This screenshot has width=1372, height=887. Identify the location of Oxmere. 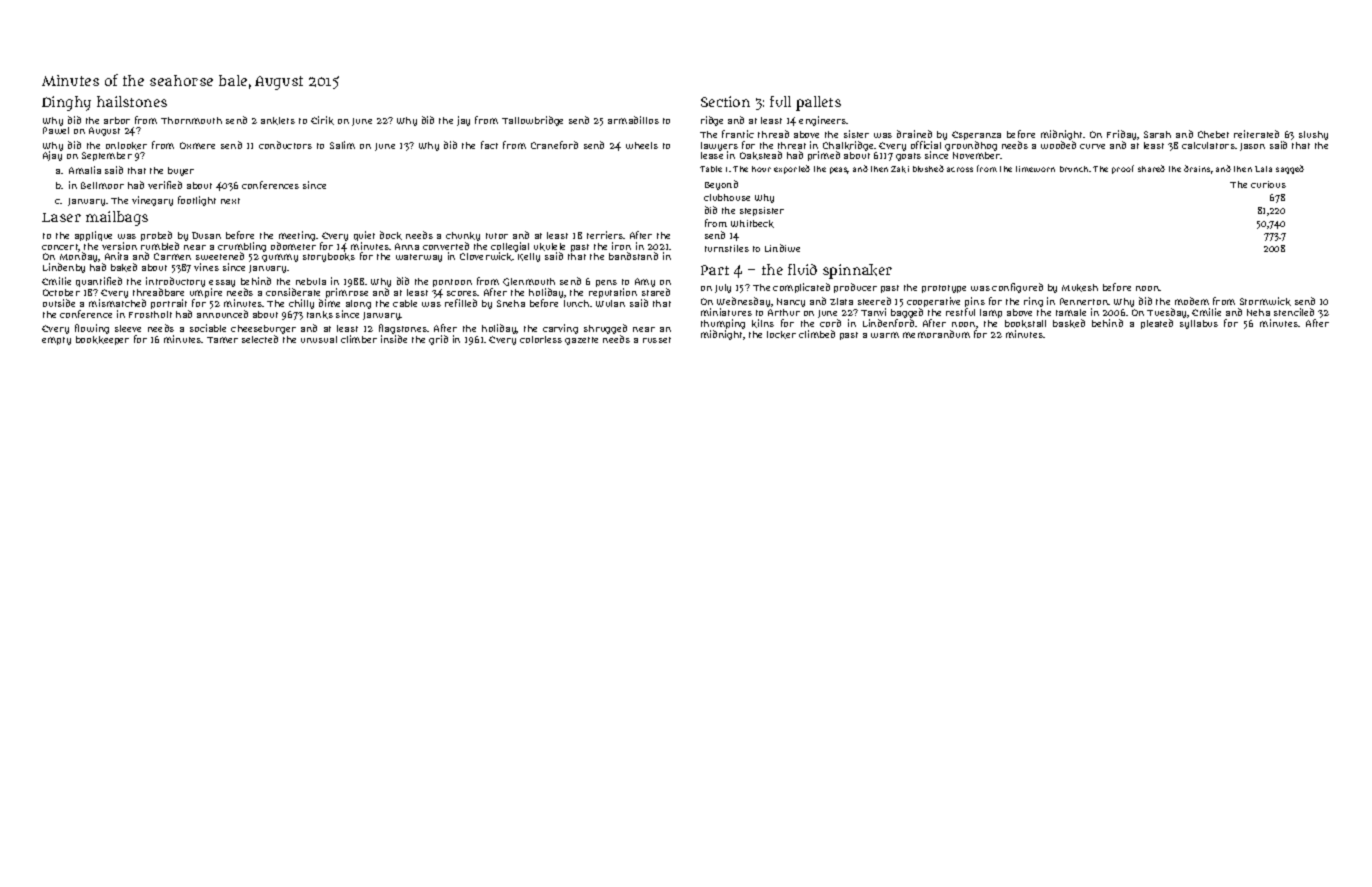
(197, 145).
